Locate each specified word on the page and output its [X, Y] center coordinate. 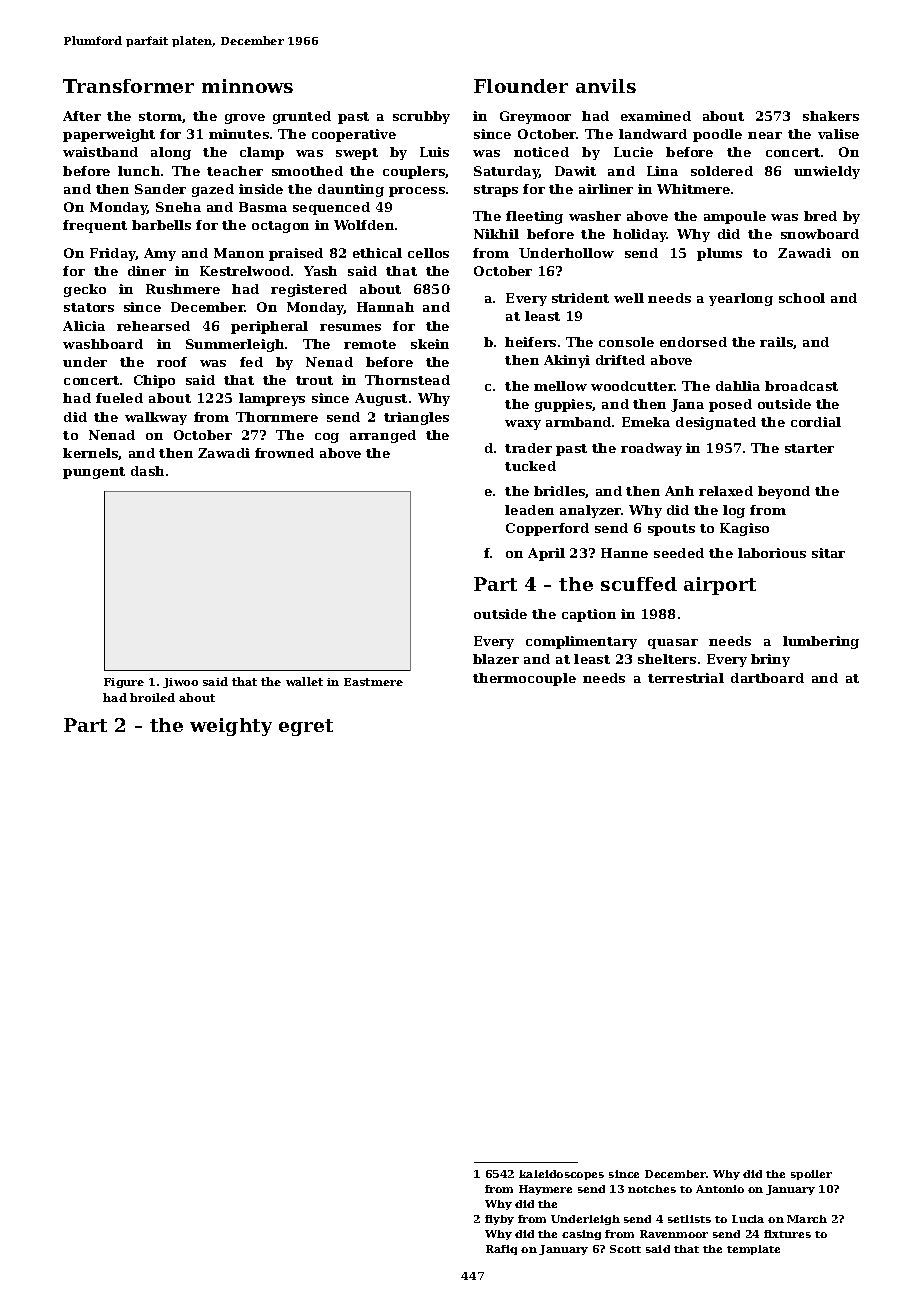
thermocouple [524, 679]
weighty [231, 727]
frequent [95, 226]
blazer [496, 659]
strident [580, 298]
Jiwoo [180, 683]
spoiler [811, 1175]
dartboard [767, 678]
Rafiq [501, 1250]
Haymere [545, 1190]
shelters [667, 659]
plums [719, 254]
